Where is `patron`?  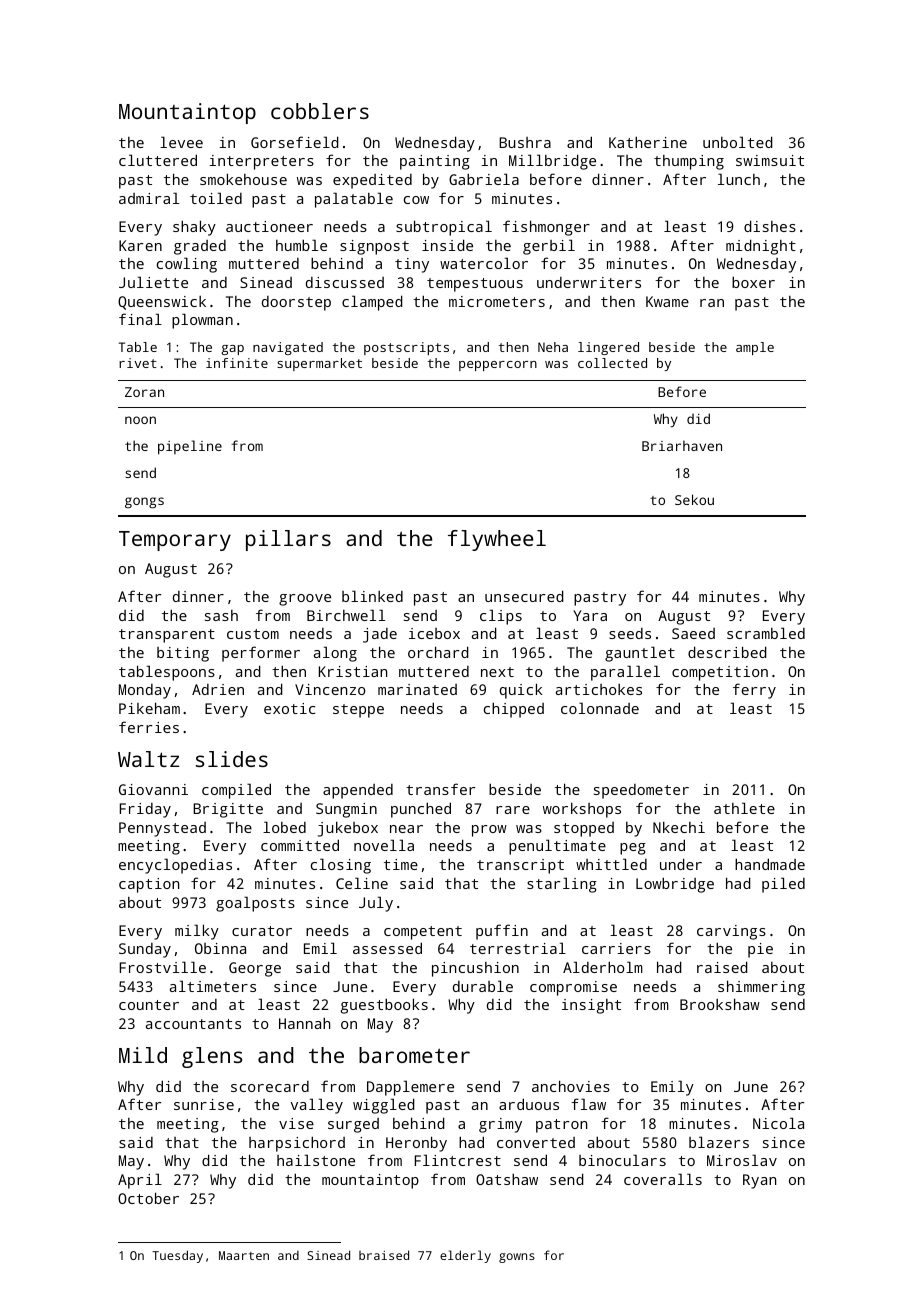
patron is located at coordinates (561, 1126).
